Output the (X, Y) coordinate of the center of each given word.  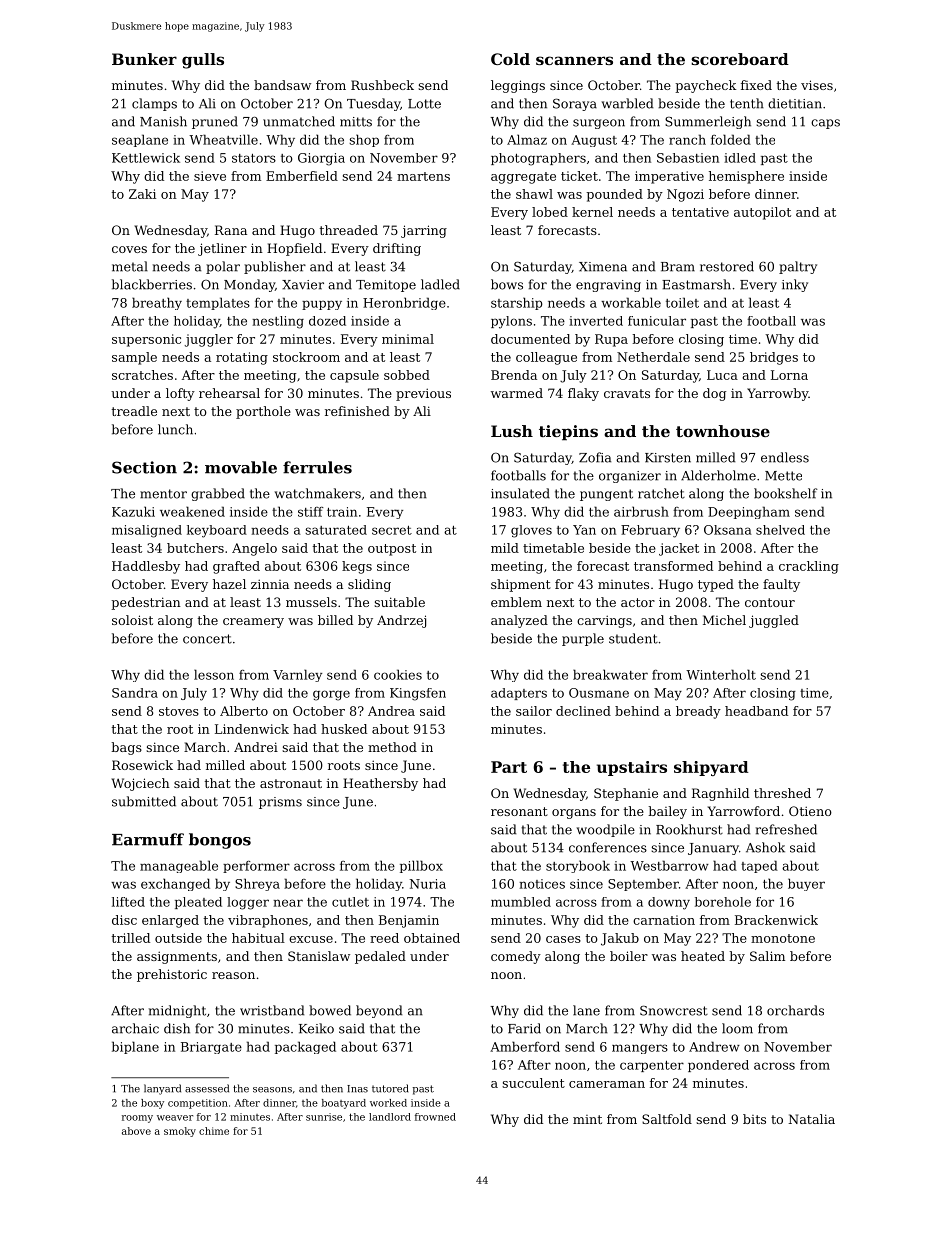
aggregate (523, 178)
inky (795, 285)
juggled (774, 621)
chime (214, 1131)
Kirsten (668, 458)
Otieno (810, 811)
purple (583, 639)
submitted (144, 801)
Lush (512, 431)
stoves (179, 711)
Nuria (427, 884)
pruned (215, 122)
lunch (175, 429)
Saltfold (667, 1119)
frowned (435, 1117)
